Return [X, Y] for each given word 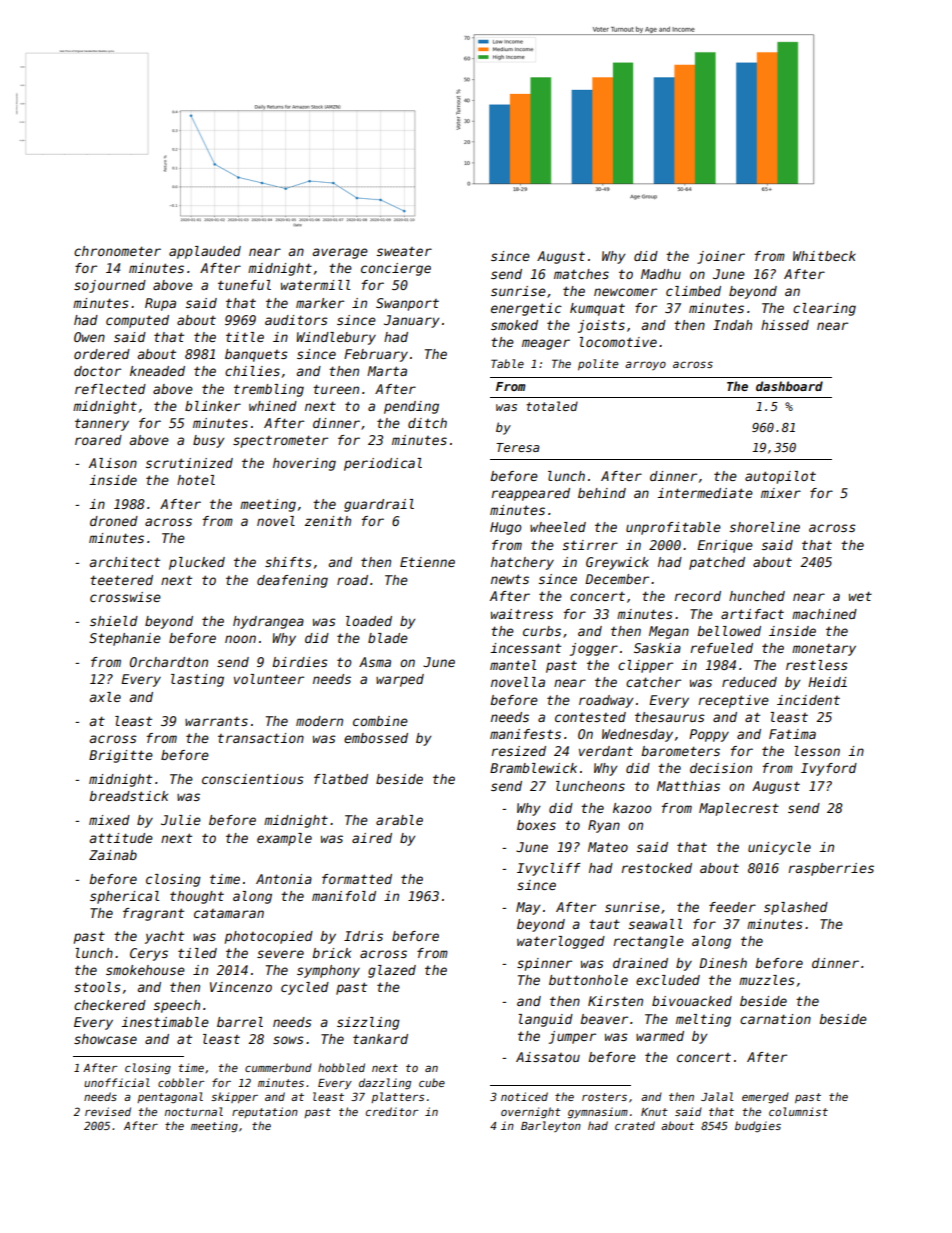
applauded [205, 252]
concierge [396, 269]
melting [703, 1020]
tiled [197, 953]
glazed [392, 971]
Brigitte [121, 756]
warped [400, 680]
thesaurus [670, 717]
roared [98, 440]
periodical [383, 464]
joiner [721, 257]
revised [108, 1111]
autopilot [780, 477]
